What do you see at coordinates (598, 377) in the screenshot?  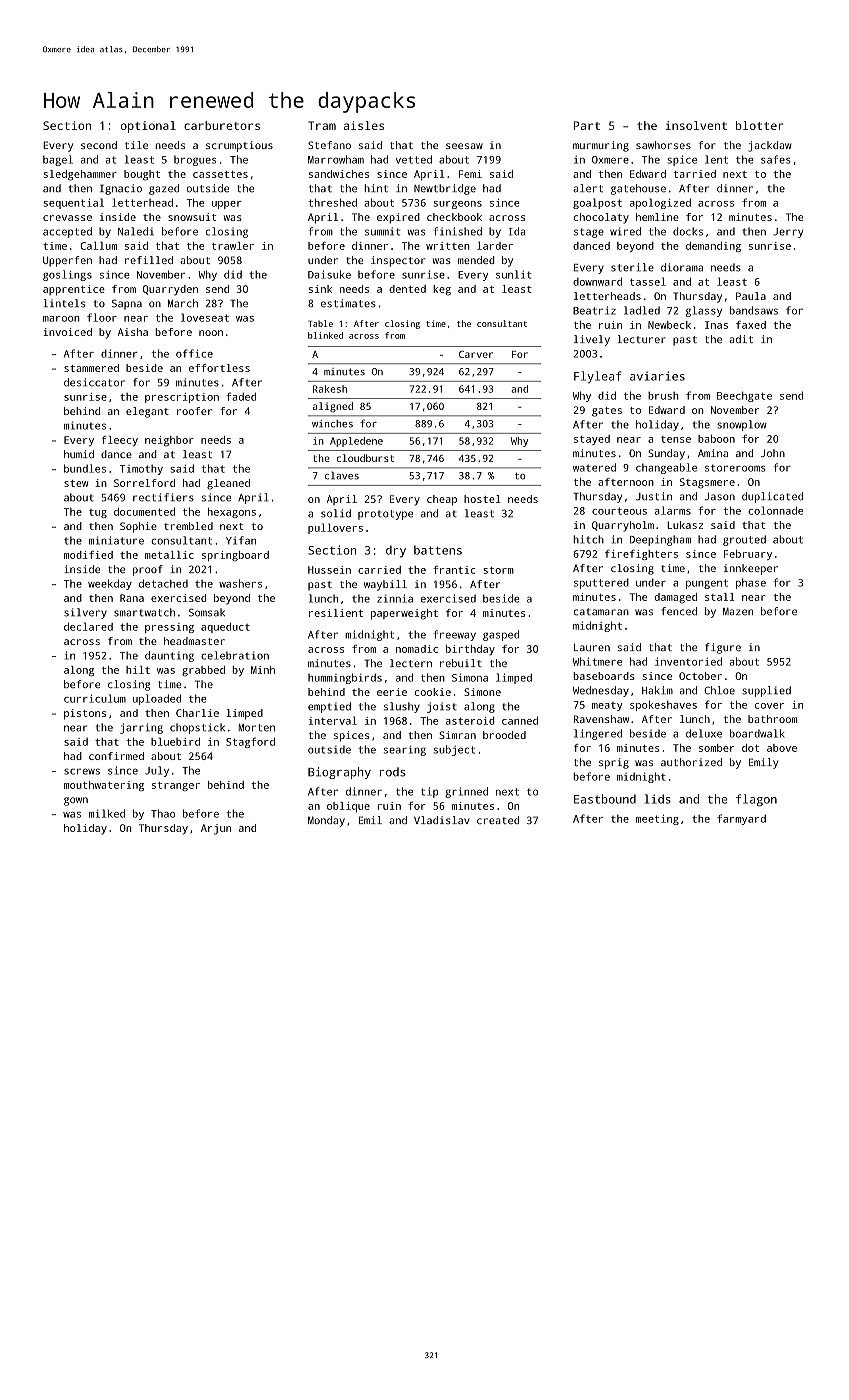 I see `Flyleaf` at bounding box center [598, 377].
